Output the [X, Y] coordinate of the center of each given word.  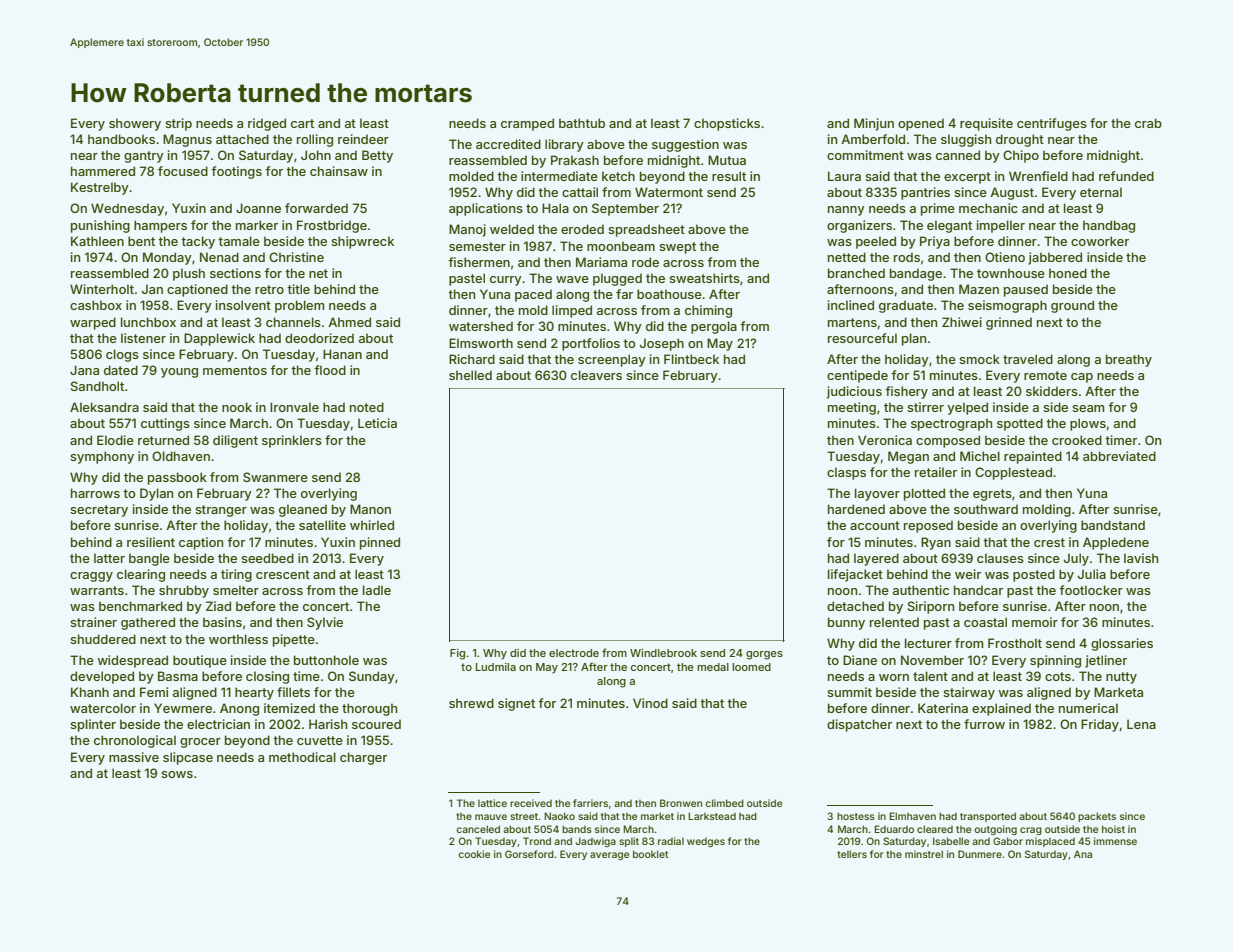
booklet [650, 854]
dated [121, 370]
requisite [986, 124]
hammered [103, 171]
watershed [481, 326]
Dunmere [980, 854]
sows [177, 774]
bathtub [582, 123]
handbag [1109, 226]
